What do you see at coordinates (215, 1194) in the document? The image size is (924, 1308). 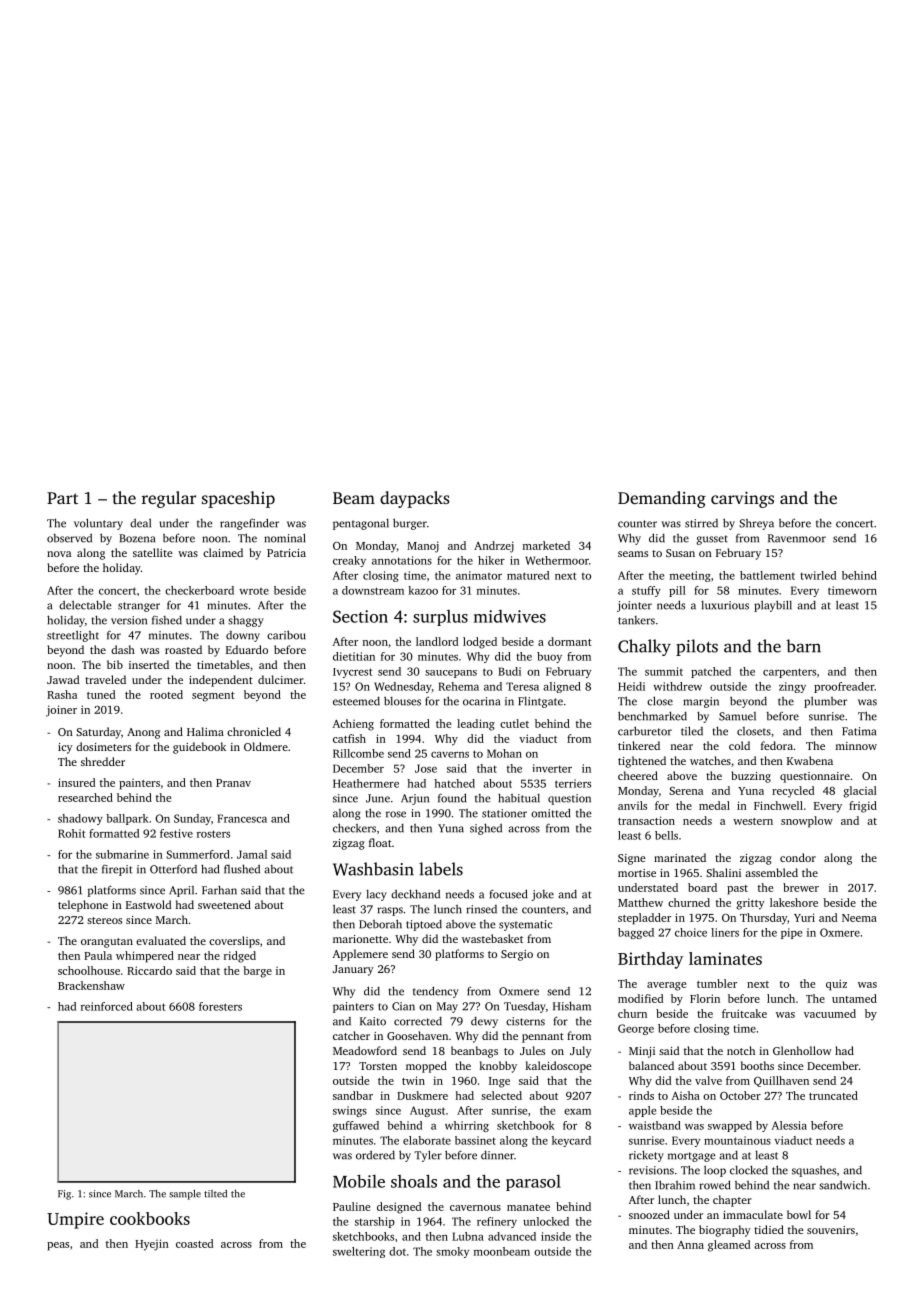 I see `tilted` at bounding box center [215, 1194].
